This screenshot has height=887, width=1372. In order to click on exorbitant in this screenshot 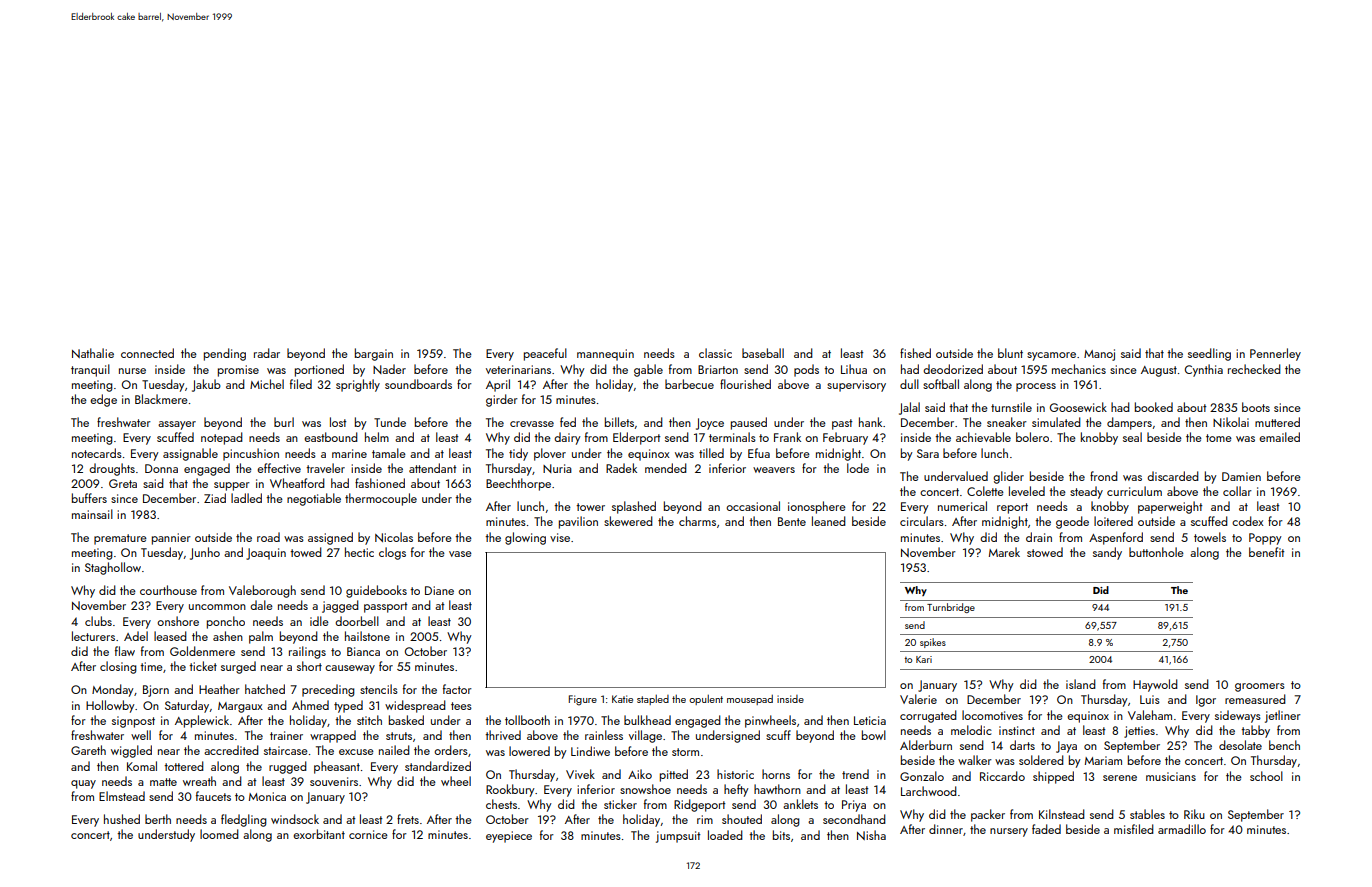, I will do `click(319, 834)`.
